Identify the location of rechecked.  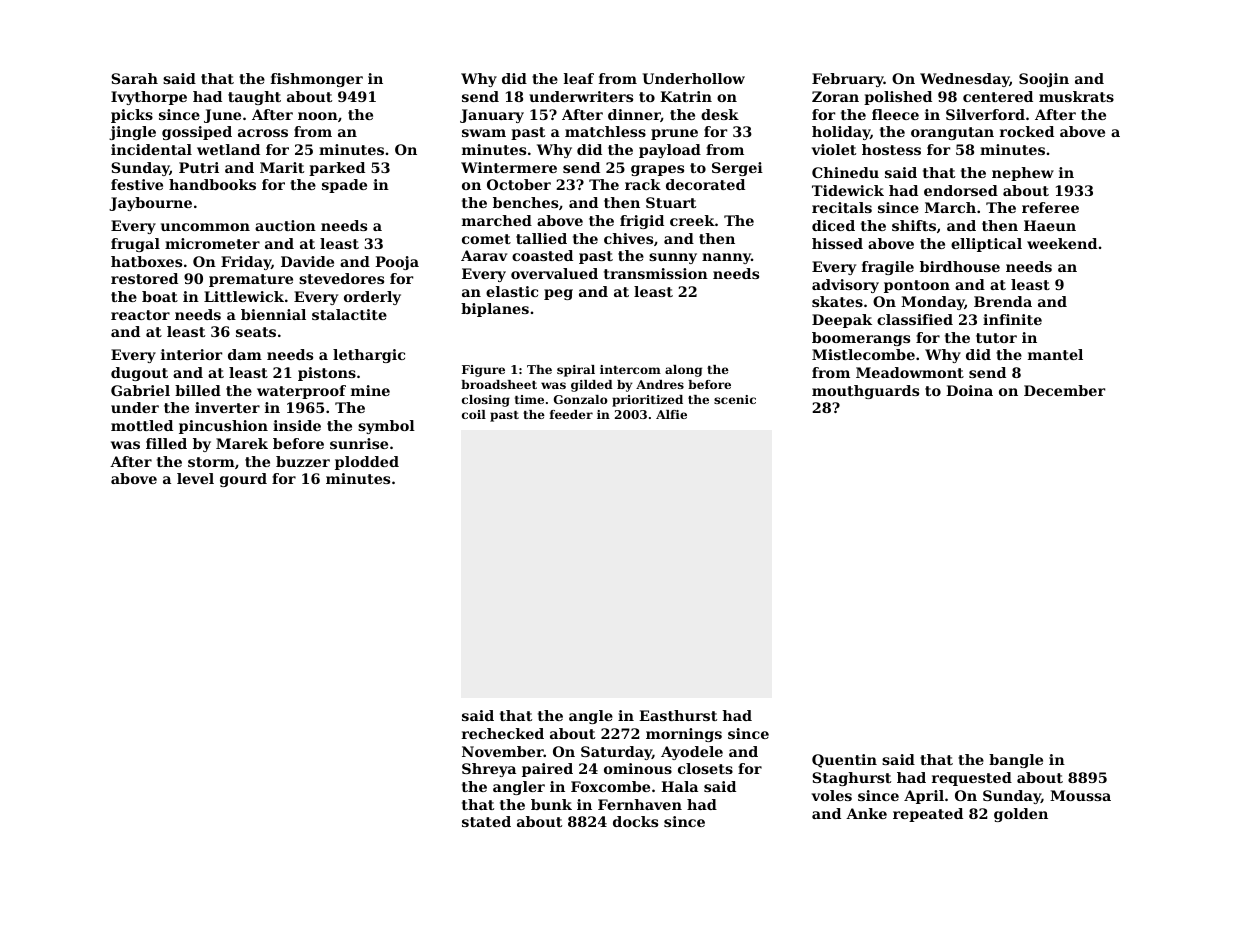
(503, 733).
